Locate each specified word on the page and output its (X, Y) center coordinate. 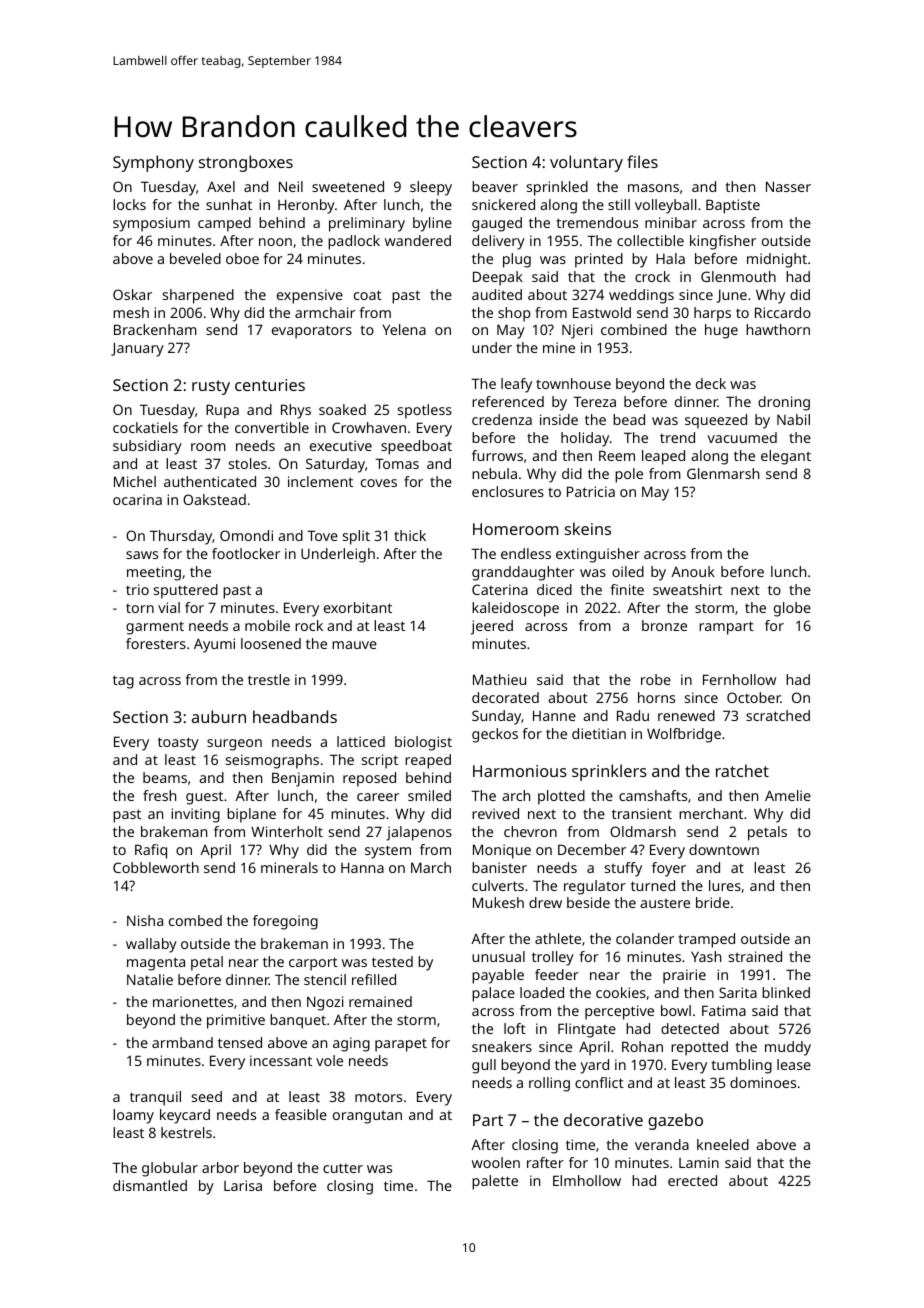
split (356, 537)
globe (792, 609)
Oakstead (214, 499)
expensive (310, 296)
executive (341, 445)
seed (207, 1096)
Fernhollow (739, 679)
